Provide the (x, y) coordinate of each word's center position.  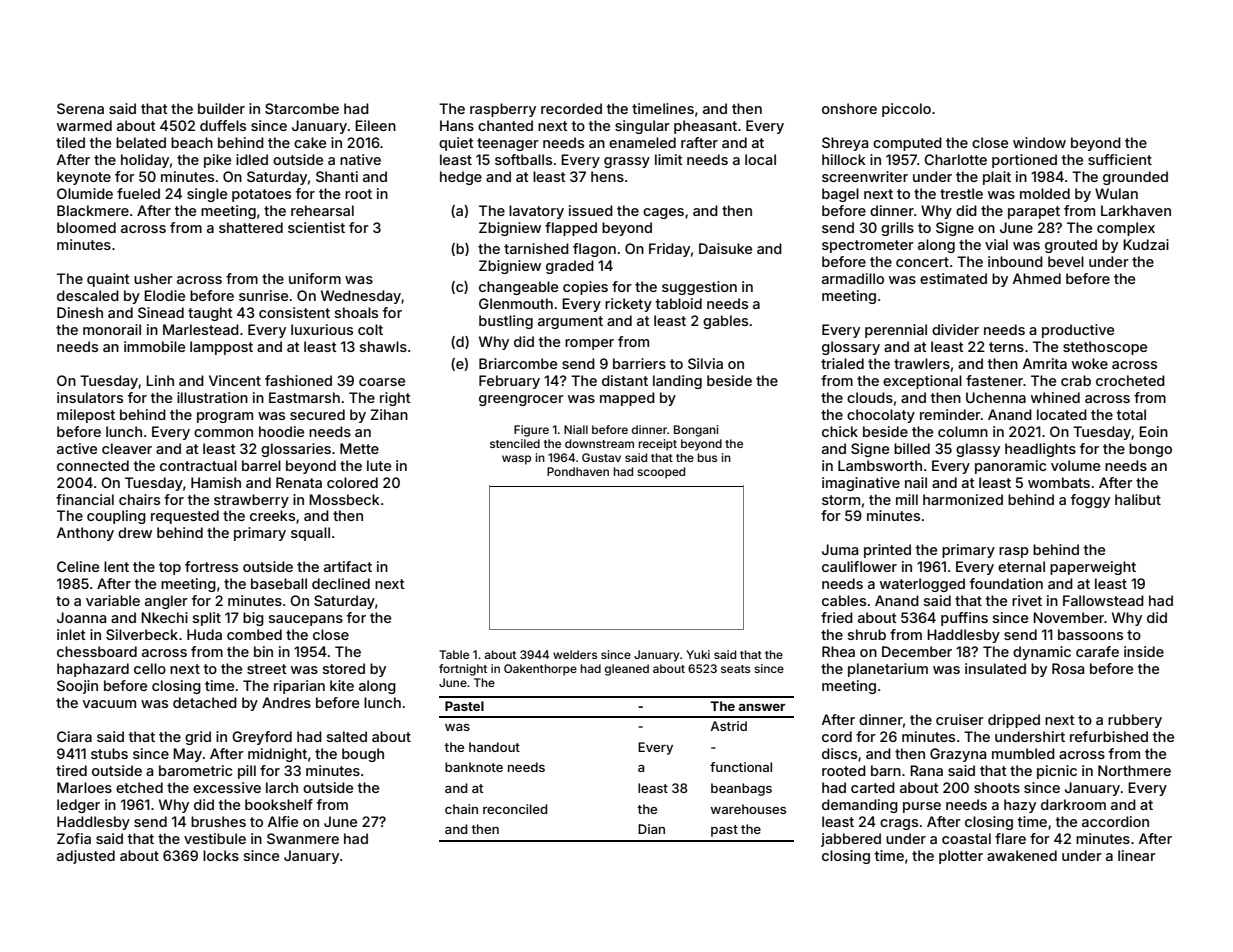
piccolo (906, 110)
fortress (211, 566)
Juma (840, 549)
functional (741, 767)
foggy (1090, 501)
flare (1010, 838)
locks (221, 855)
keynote (84, 178)
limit (669, 159)
